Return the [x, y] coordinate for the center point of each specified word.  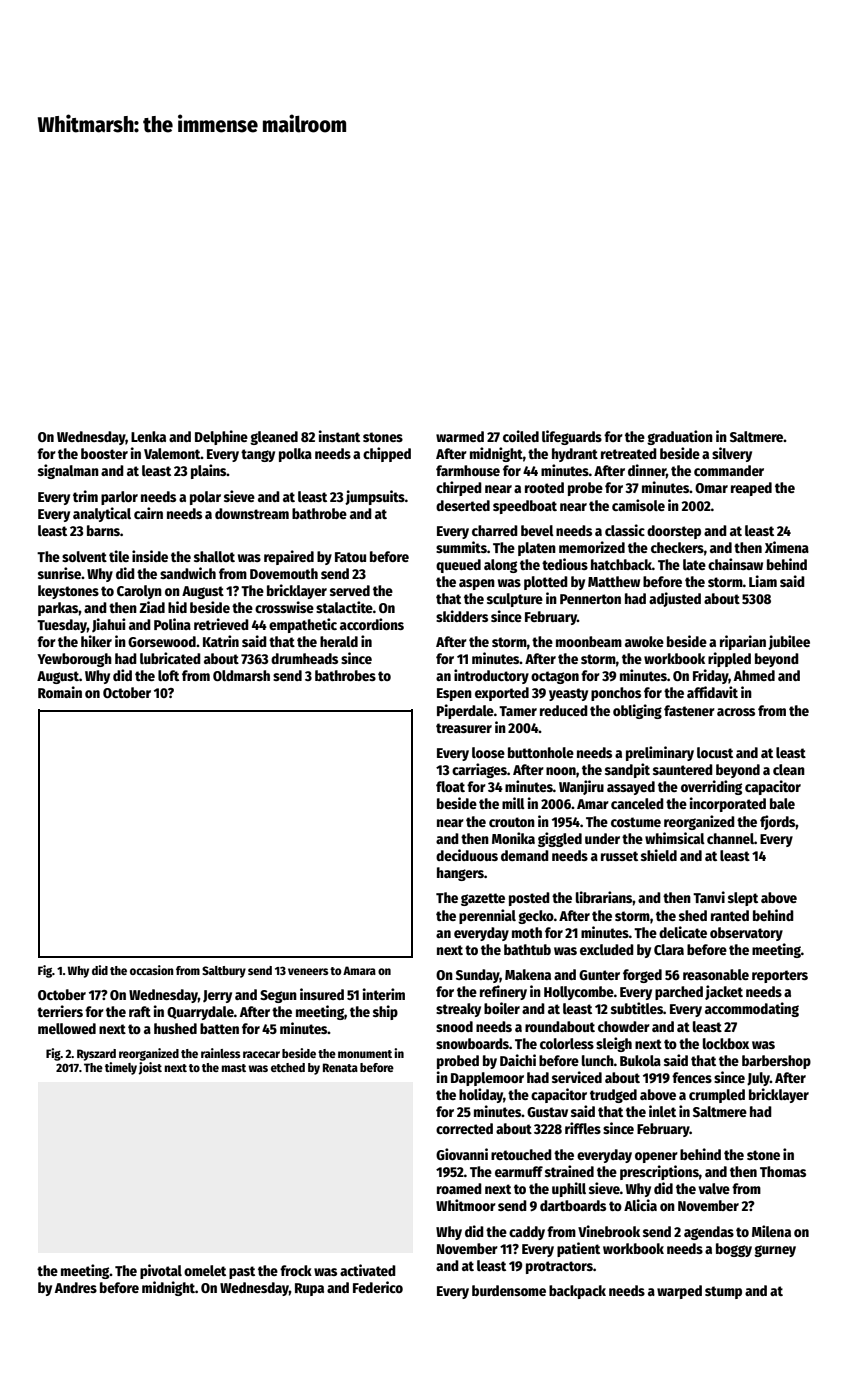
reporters [780, 976]
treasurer [464, 728]
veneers [308, 971]
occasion [152, 970]
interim [383, 994]
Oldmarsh [241, 675]
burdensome [509, 1290]
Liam [763, 581]
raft [140, 1011]
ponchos [616, 694]
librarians [604, 897]
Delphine [221, 437]
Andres [76, 1287]
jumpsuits [375, 497]
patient [578, 1249]
